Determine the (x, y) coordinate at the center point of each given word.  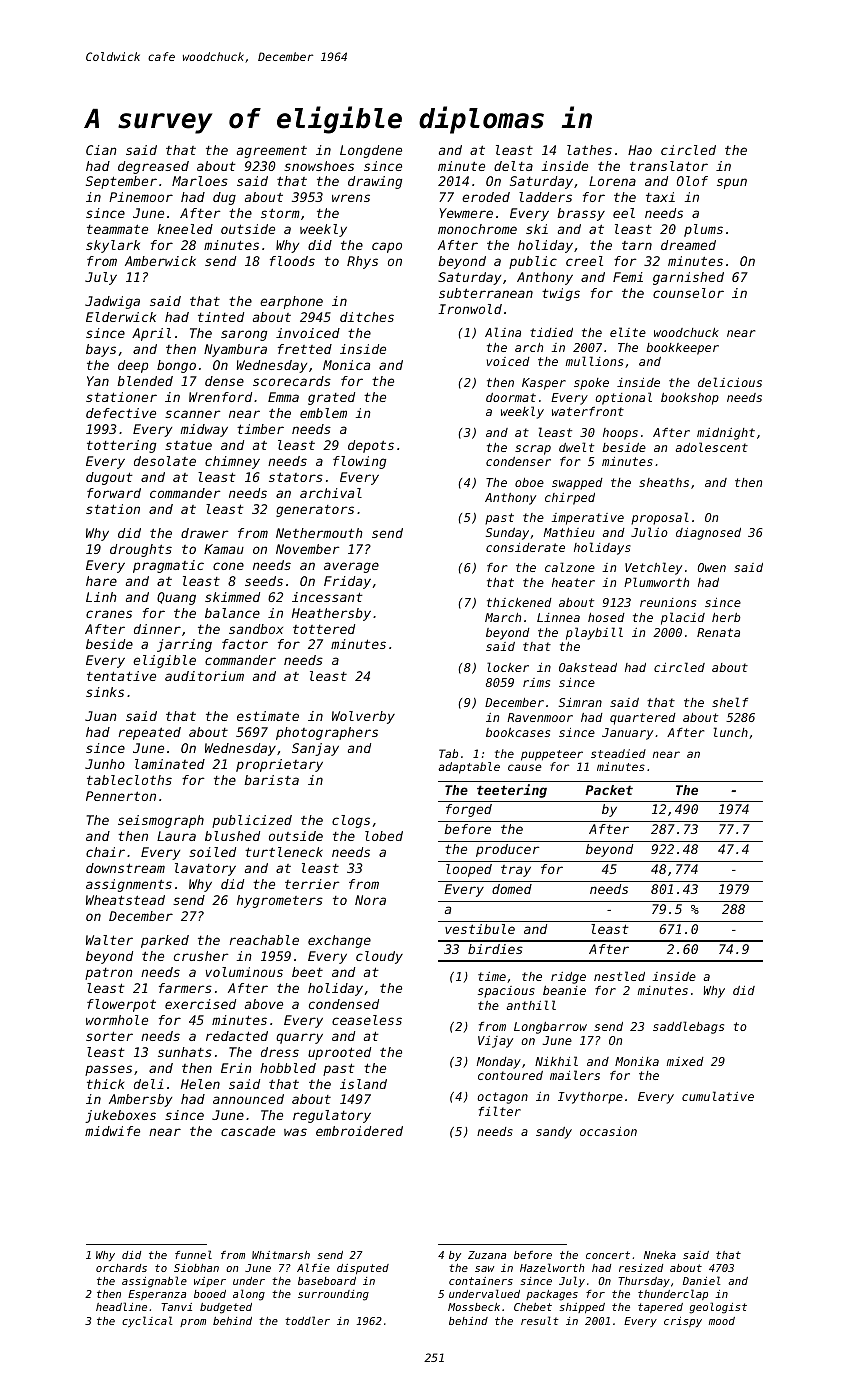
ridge (568, 978)
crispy (683, 1322)
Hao (640, 150)
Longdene (371, 151)
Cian (101, 150)
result (540, 1320)
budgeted (226, 1308)
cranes (109, 614)
